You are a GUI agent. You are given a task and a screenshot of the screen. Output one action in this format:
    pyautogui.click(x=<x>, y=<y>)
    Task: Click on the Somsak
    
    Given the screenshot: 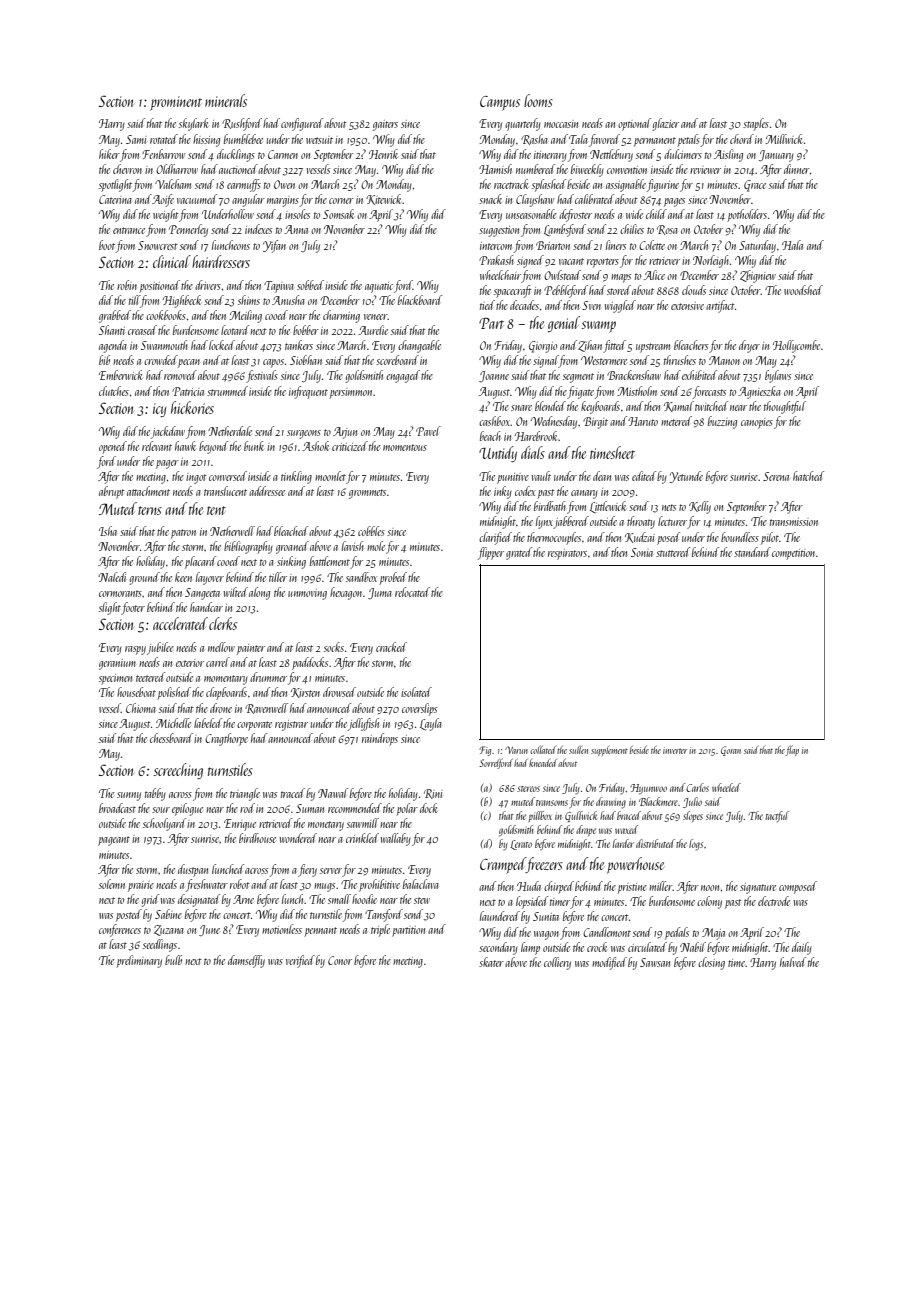 What is the action you would take?
    pyautogui.click(x=338, y=214)
